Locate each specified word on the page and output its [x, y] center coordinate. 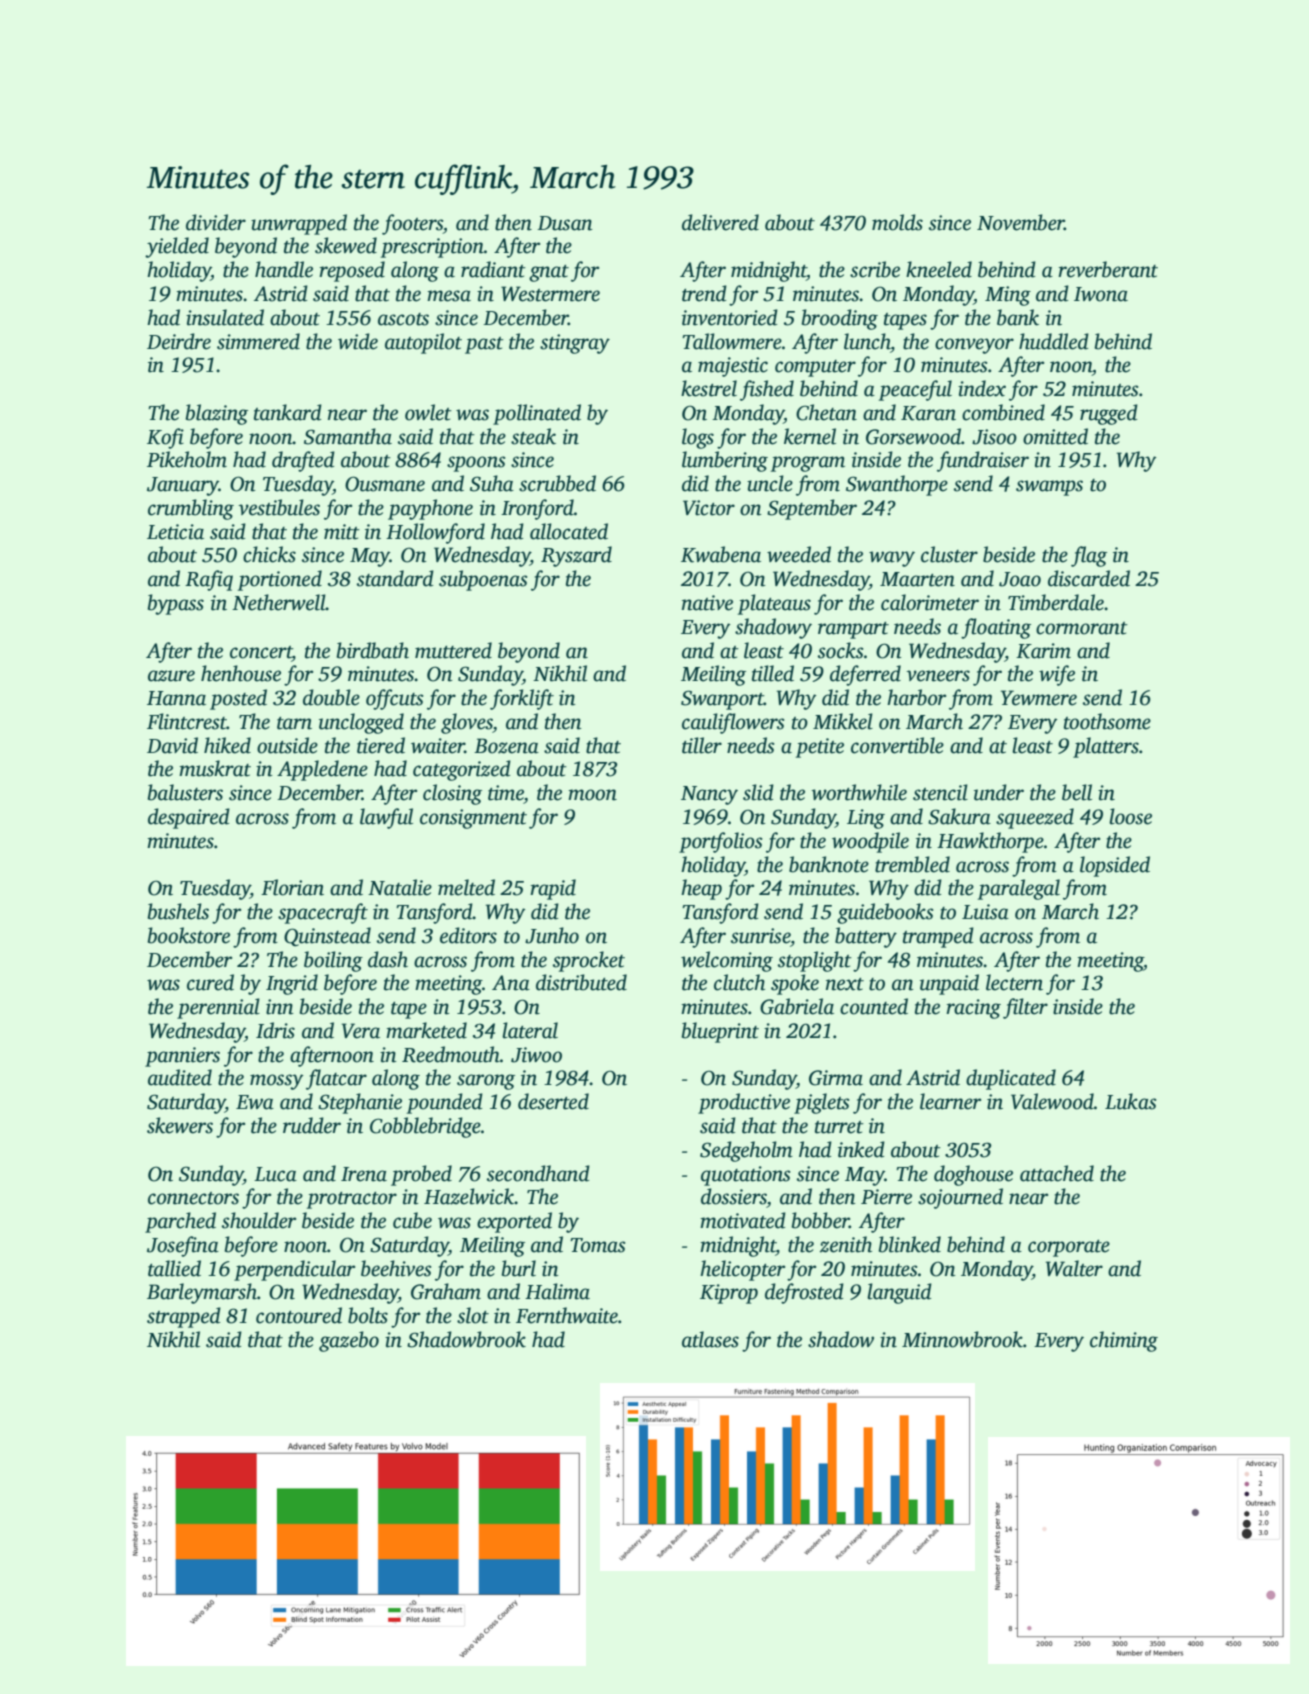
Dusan [565, 223]
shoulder [259, 1220]
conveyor [974, 346]
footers [412, 224]
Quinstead [327, 936]
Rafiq [209, 580]
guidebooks [885, 913]
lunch [867, 341]
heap [701, 889]
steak [533, 436]
